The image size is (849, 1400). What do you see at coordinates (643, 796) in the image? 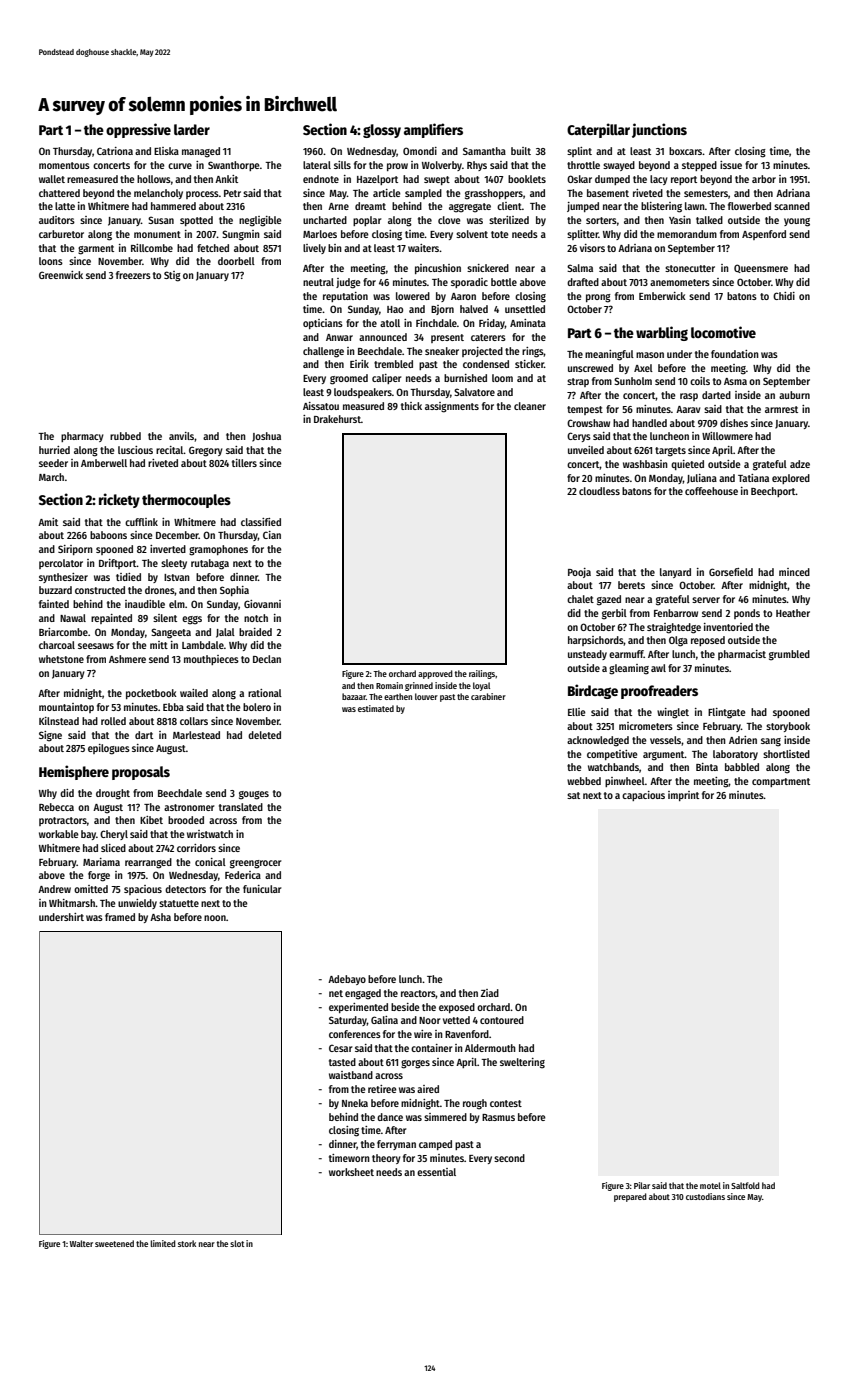
I see `capacious` at bounding box center [643, 796].
